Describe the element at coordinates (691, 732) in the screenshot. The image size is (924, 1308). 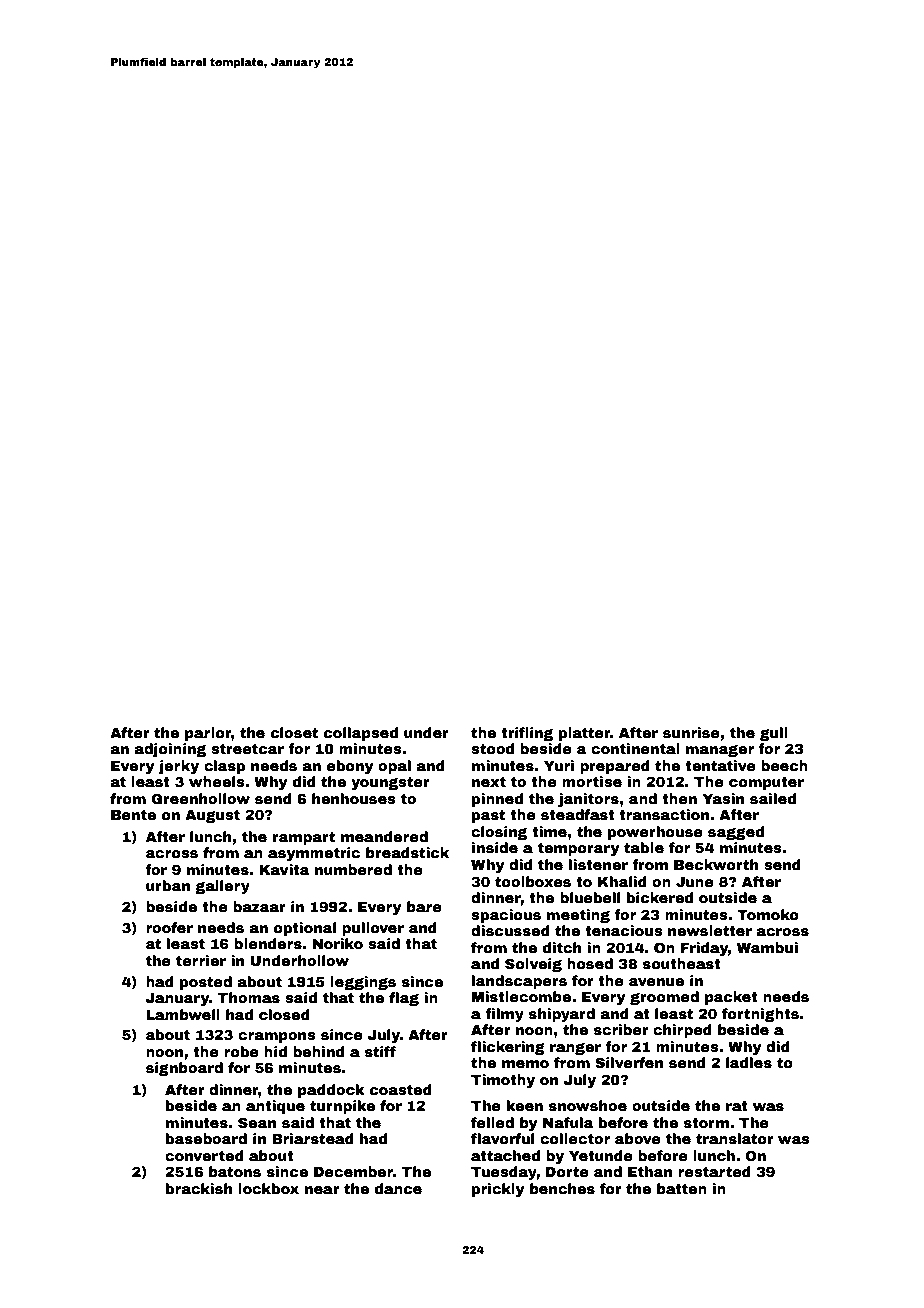
I see `sunrise` at that location.
